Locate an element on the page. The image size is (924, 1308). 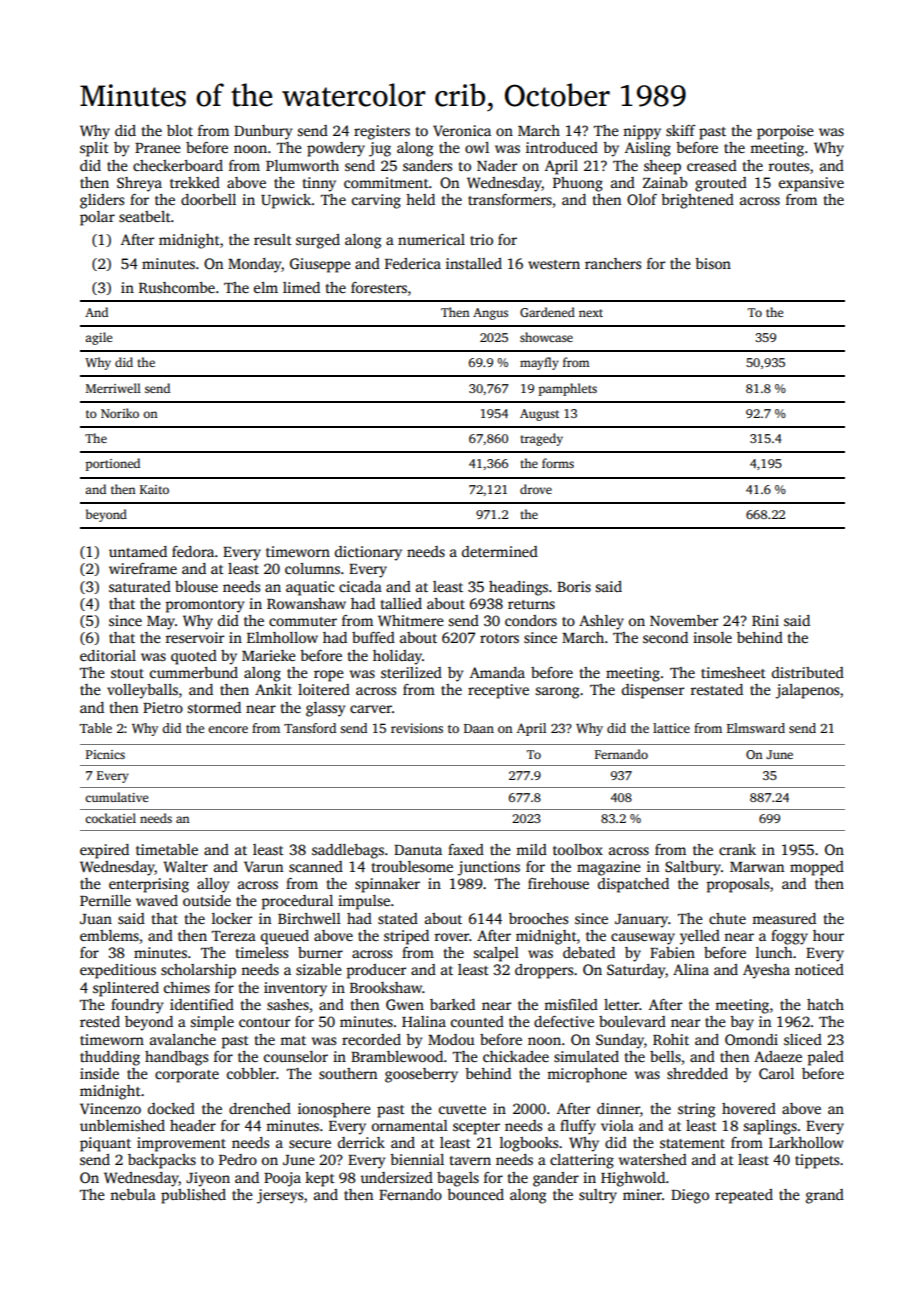
sarong is located at coordinates (557, 693).
